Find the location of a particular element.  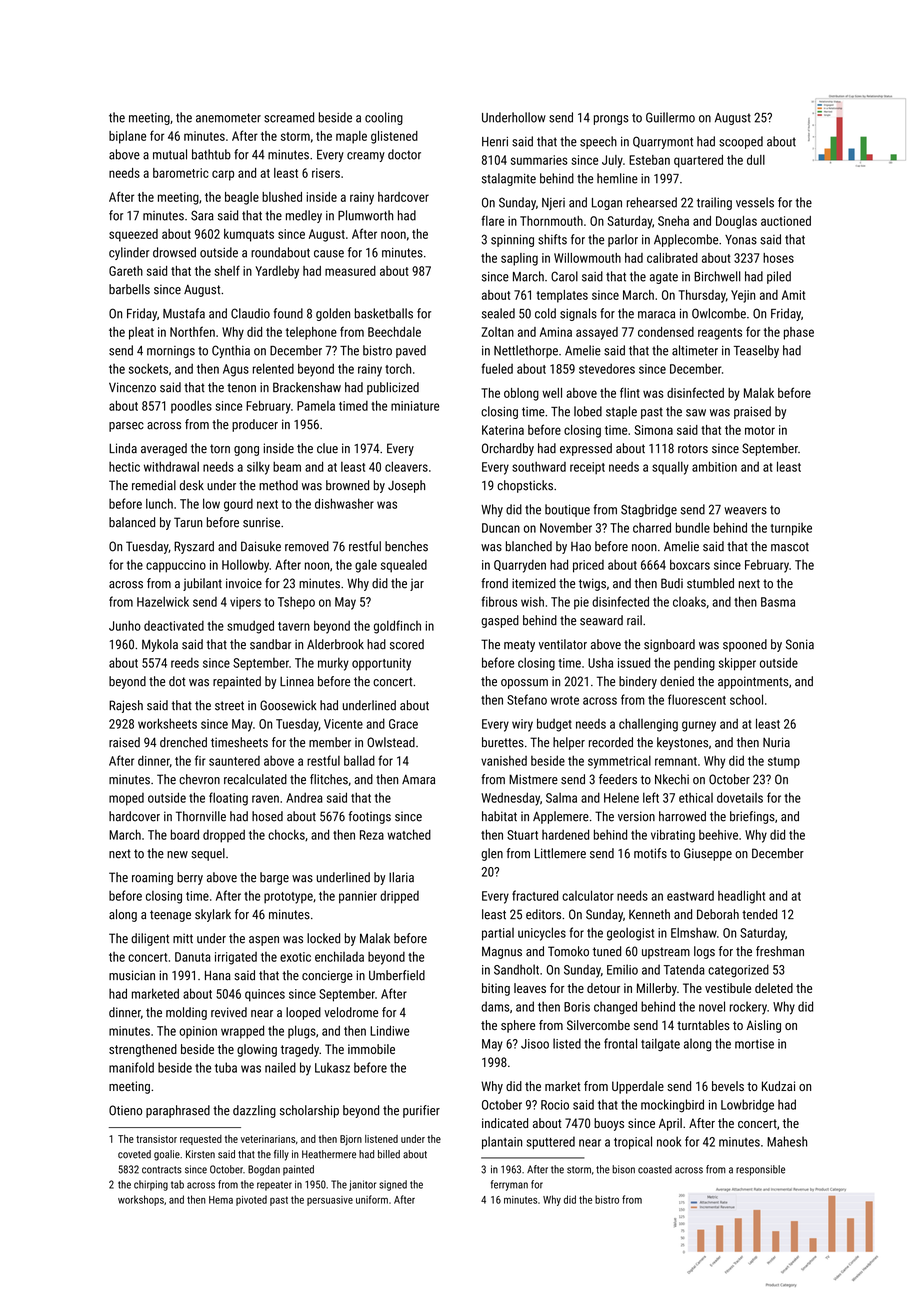

workshops is located at coordinates (141, 1200).
